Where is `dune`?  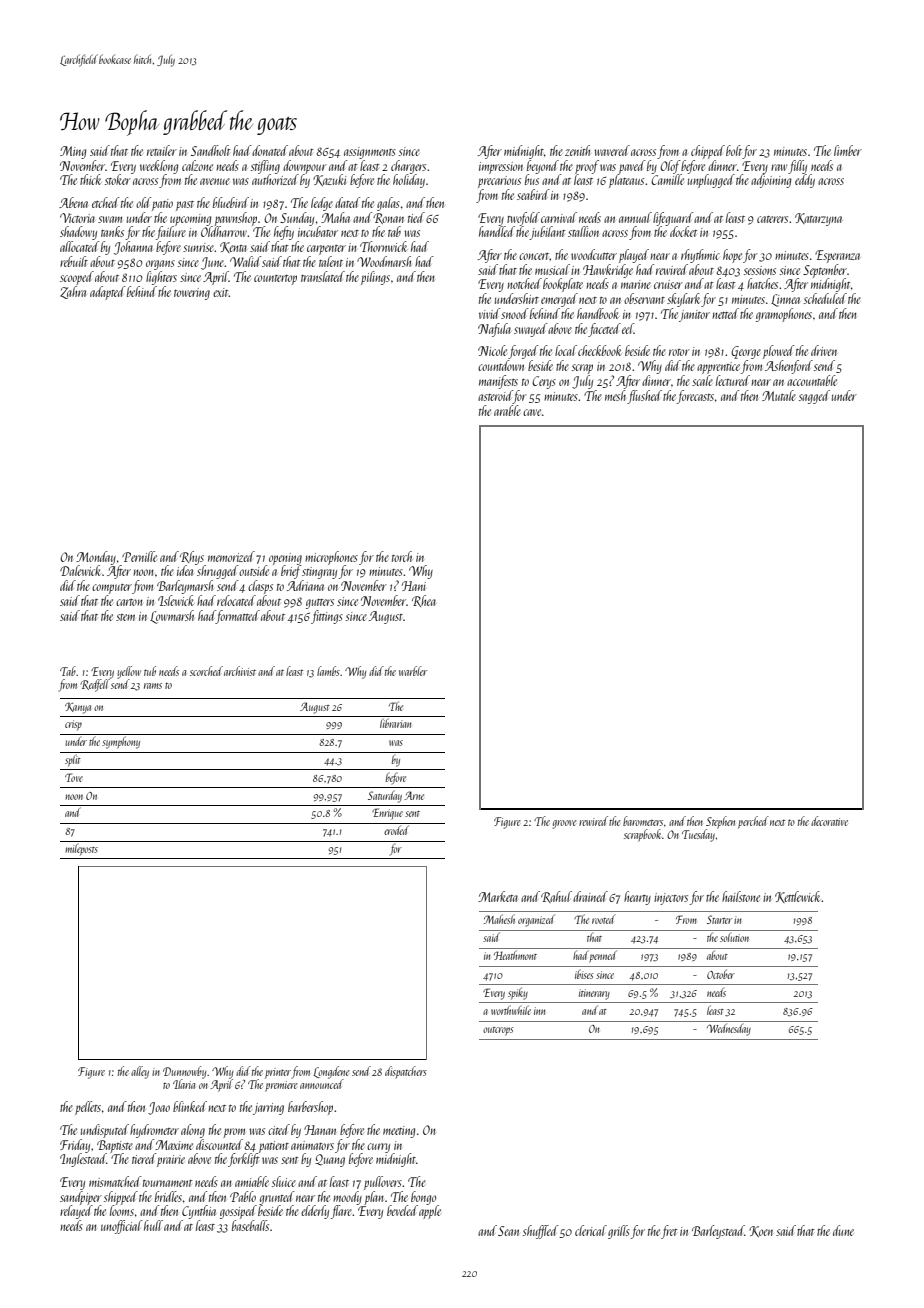
dune is located at coordinates (843, 1230).
